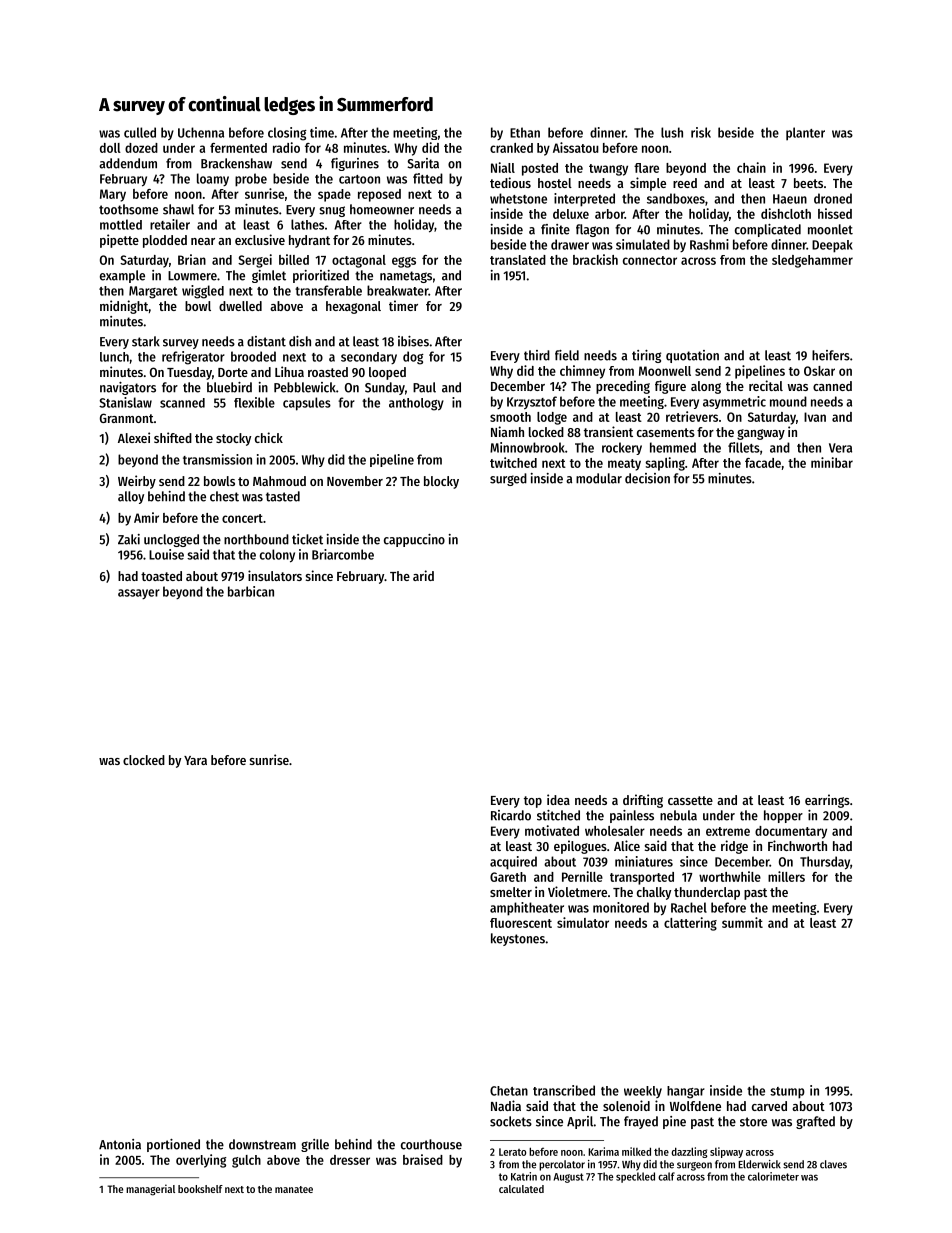  I want to click on calculated, so click(521, 1189).
